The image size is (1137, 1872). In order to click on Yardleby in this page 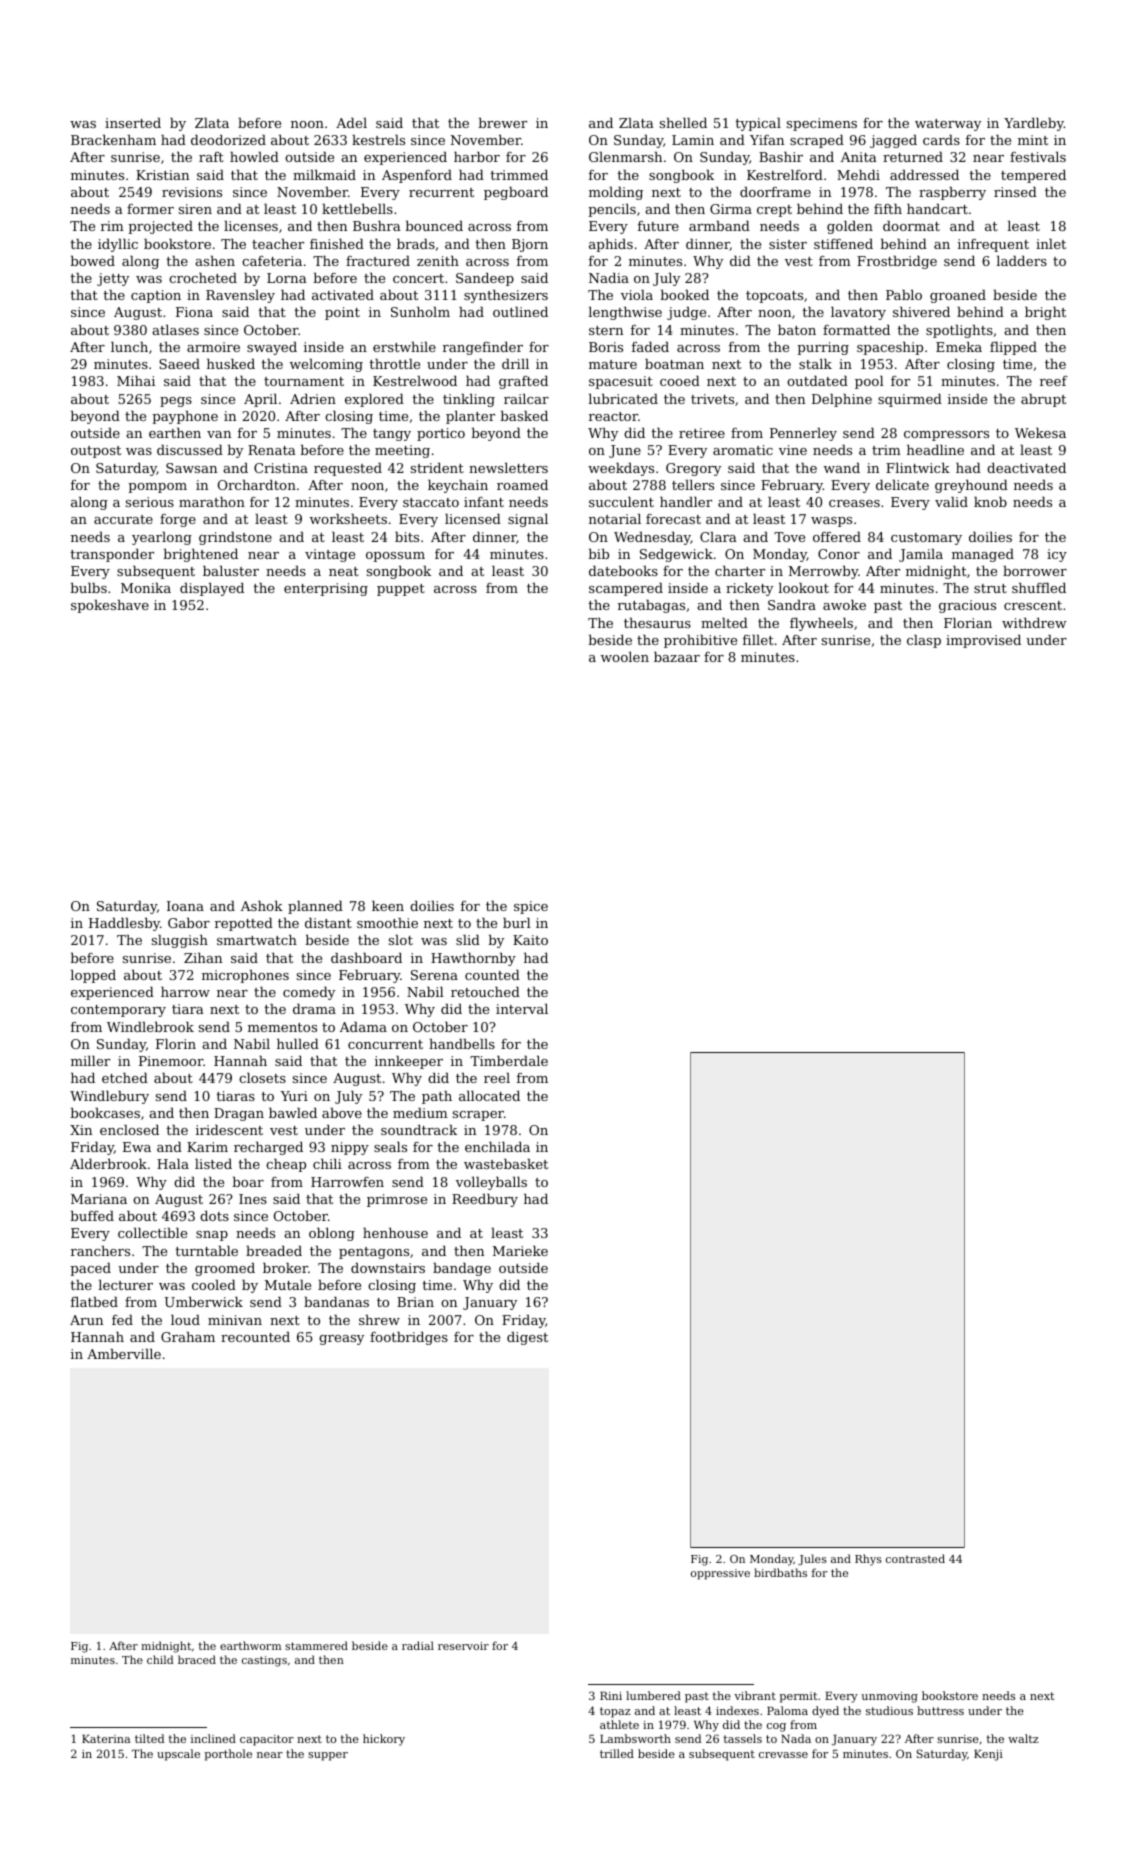, I will do `click(1034, 124)`.
